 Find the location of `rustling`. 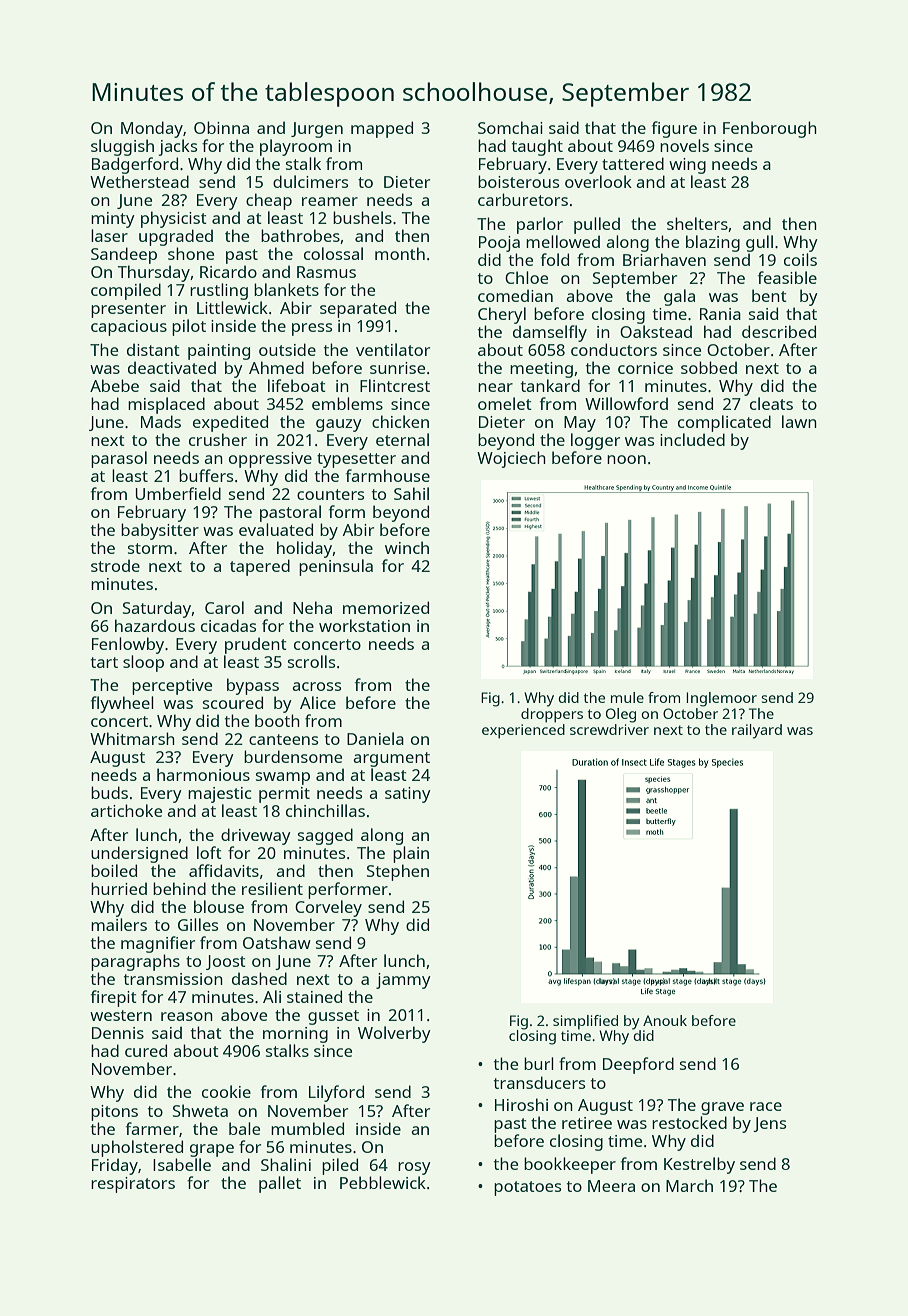

rustling is located at coordinates (219, 291).
